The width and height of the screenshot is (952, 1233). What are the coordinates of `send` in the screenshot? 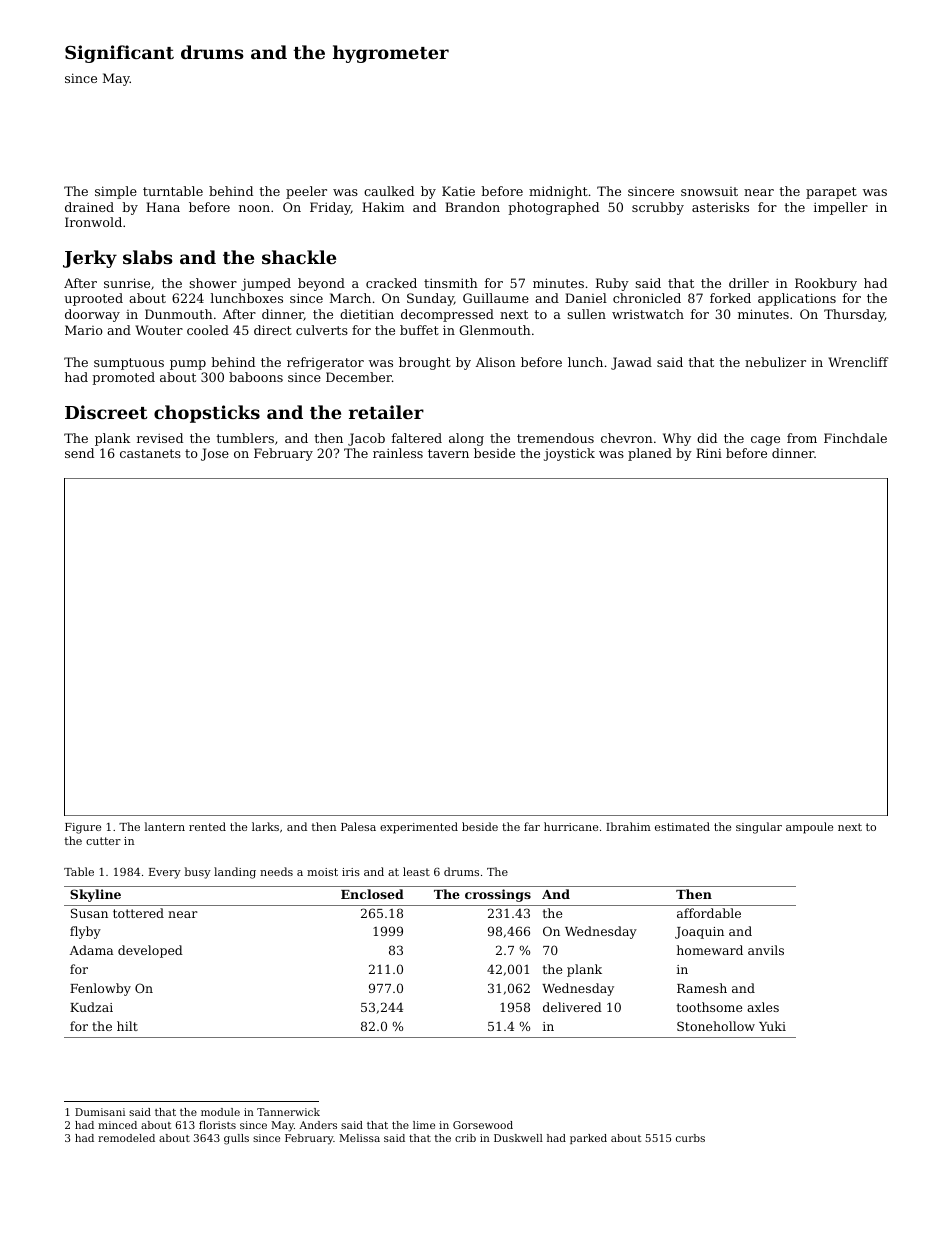 It's located at (79, 453).
